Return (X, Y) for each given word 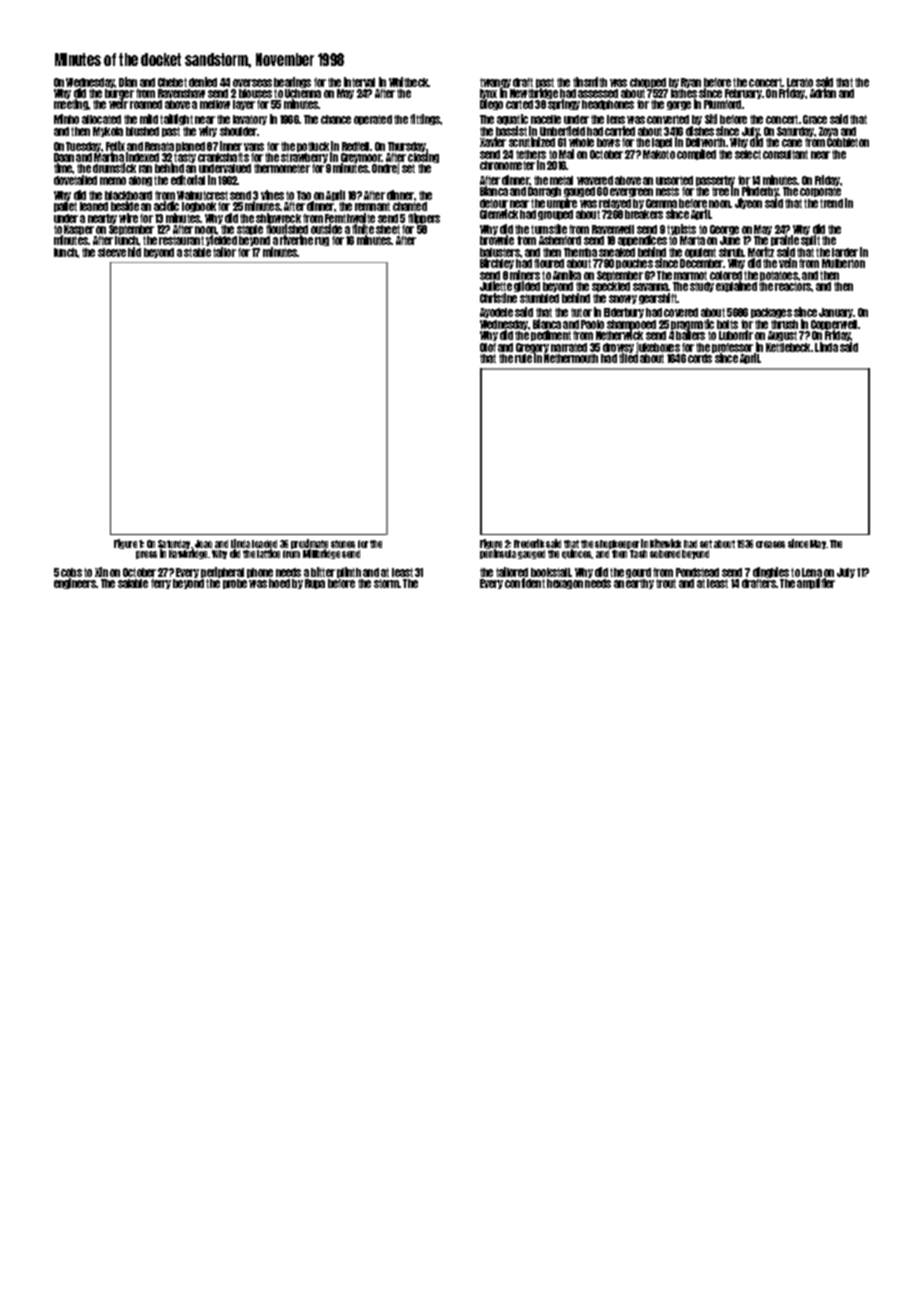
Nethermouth (571, 358)
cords (700, 358)
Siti (711, 119)
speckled (611, 287)
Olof (488, 347)
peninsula (498, 554)
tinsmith (590, 82)
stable (197, 252)
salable (133, 583)
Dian (128, 82)
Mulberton (843, 263)
